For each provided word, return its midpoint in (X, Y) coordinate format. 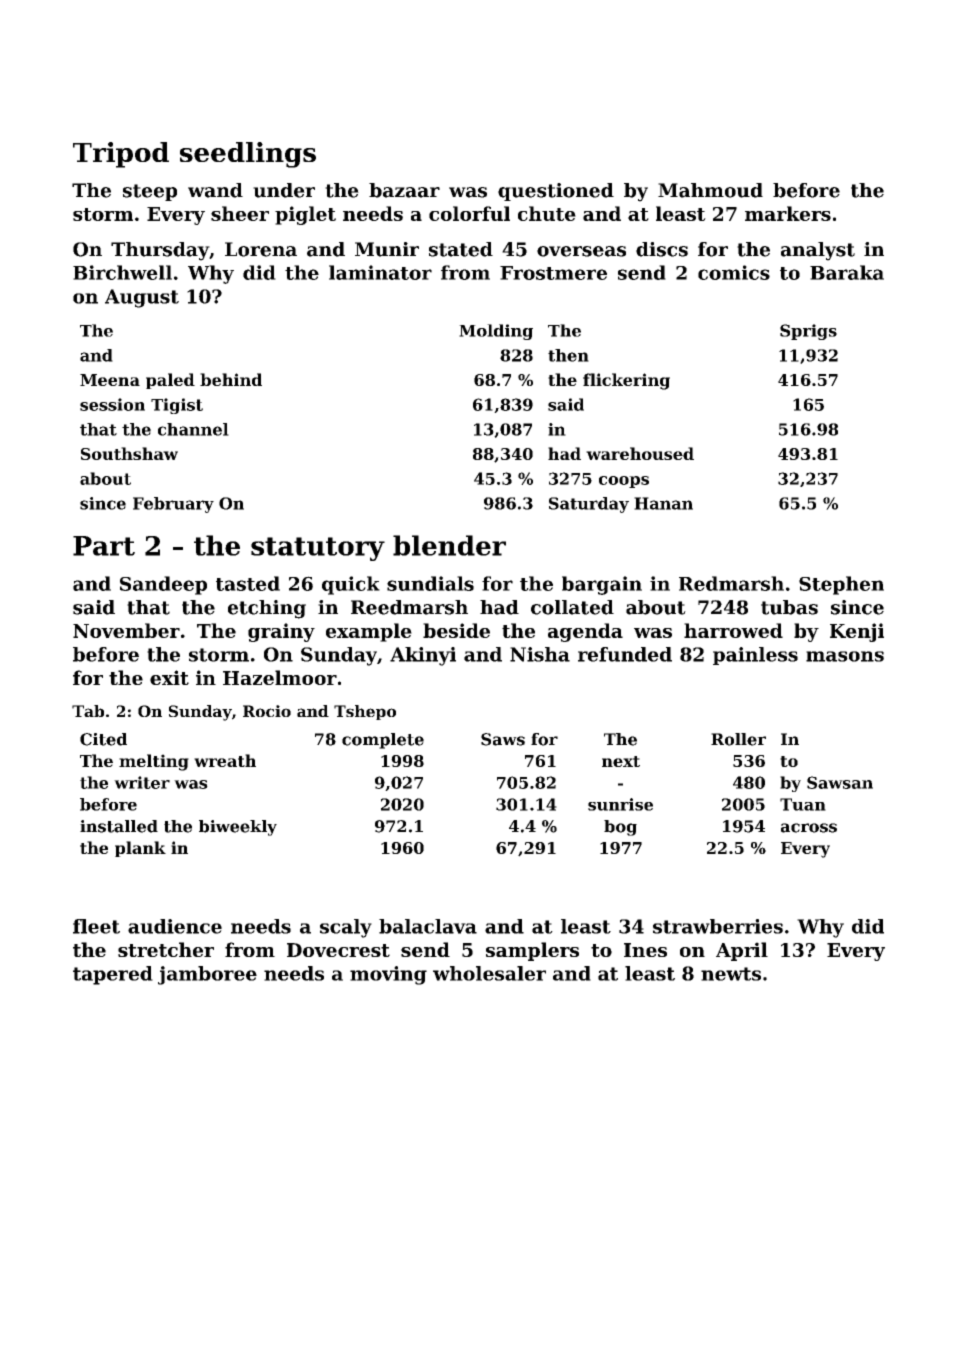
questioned (556, 192)
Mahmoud (710, 190)
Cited (103, 739)
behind (231, 379)
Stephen (841, 585)
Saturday (589, 505)
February (173, 505)
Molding (496, 332)
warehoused (640, 453)
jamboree (207, 975)
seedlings (248, 155)
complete (383, 741)
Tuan (803, 804)
